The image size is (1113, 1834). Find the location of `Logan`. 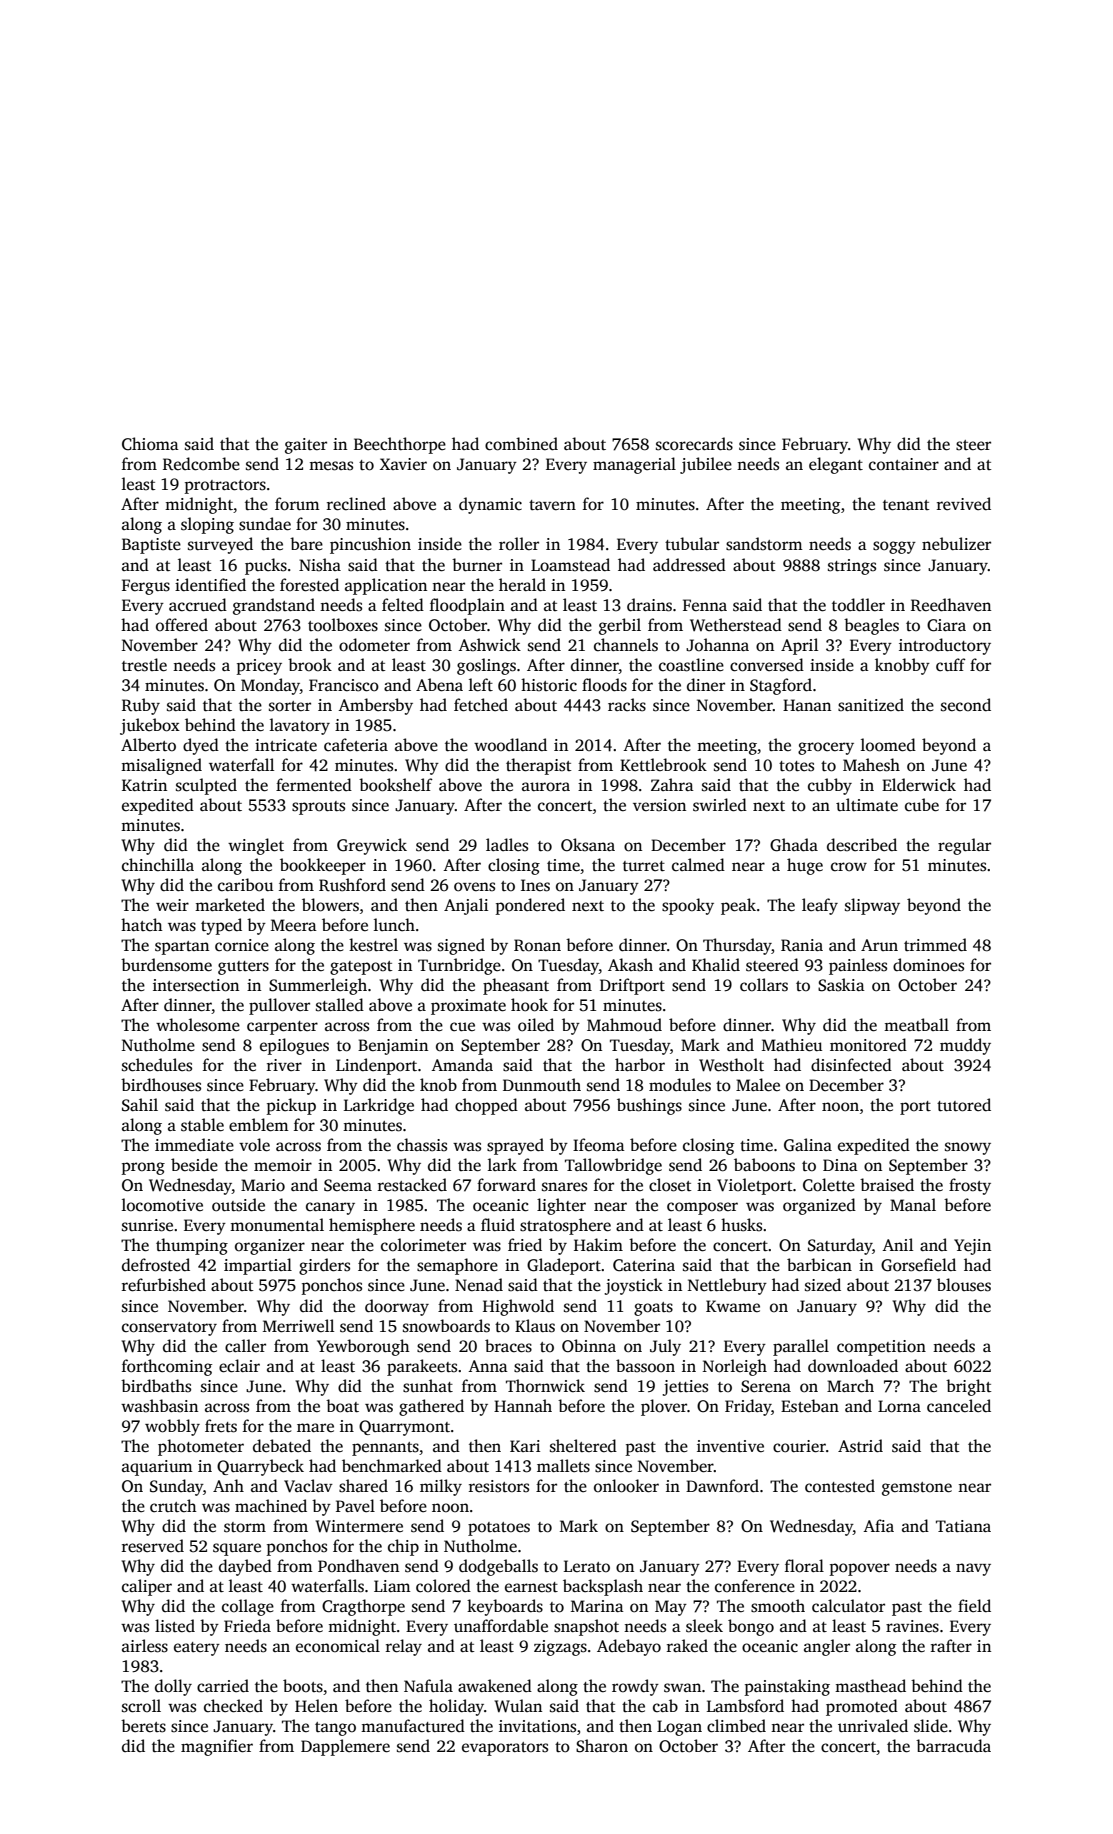

Logan is located at coordinates (679, 1728).
